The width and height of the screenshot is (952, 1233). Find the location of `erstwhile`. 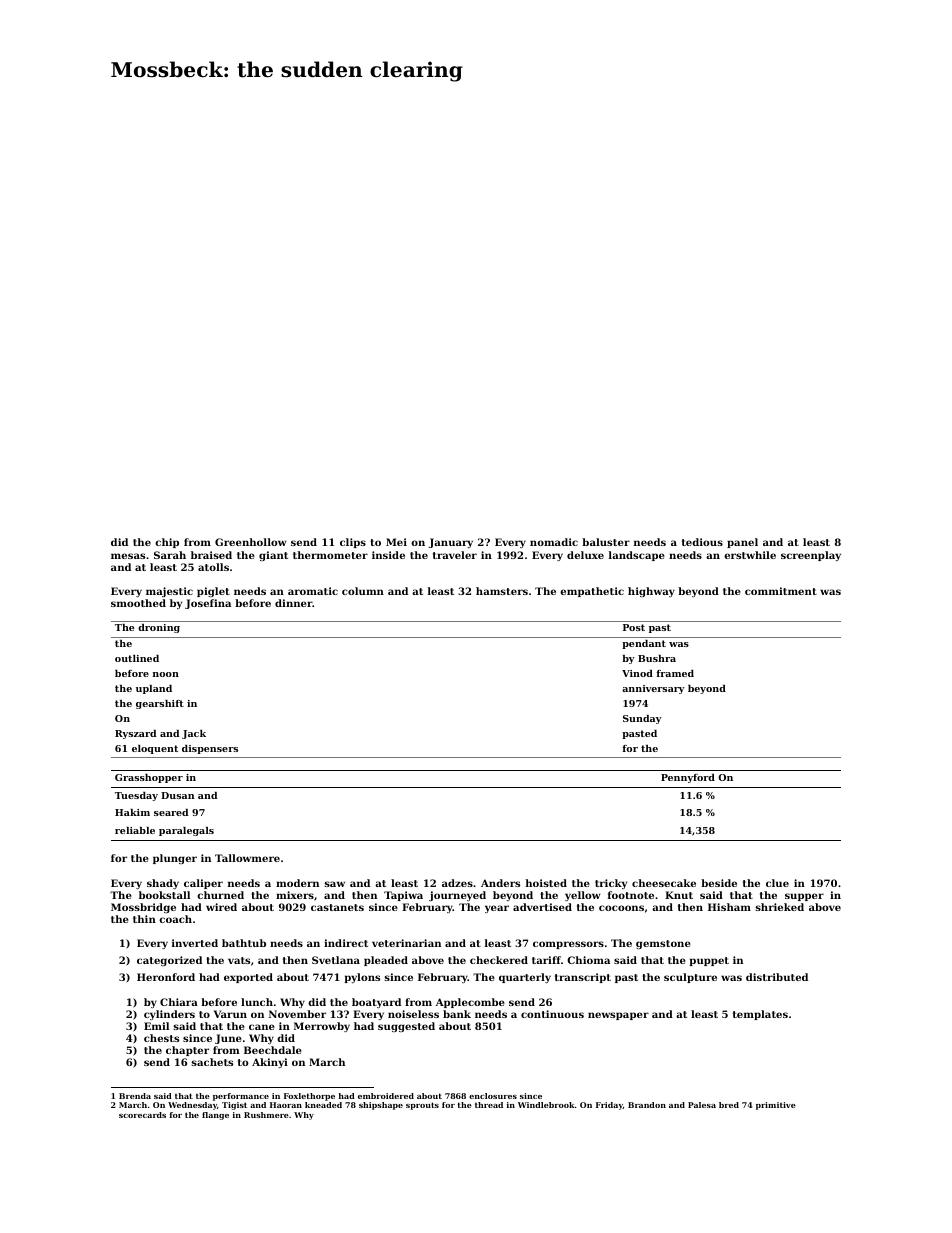

erstwhile is located at coordinates (750, 555).
